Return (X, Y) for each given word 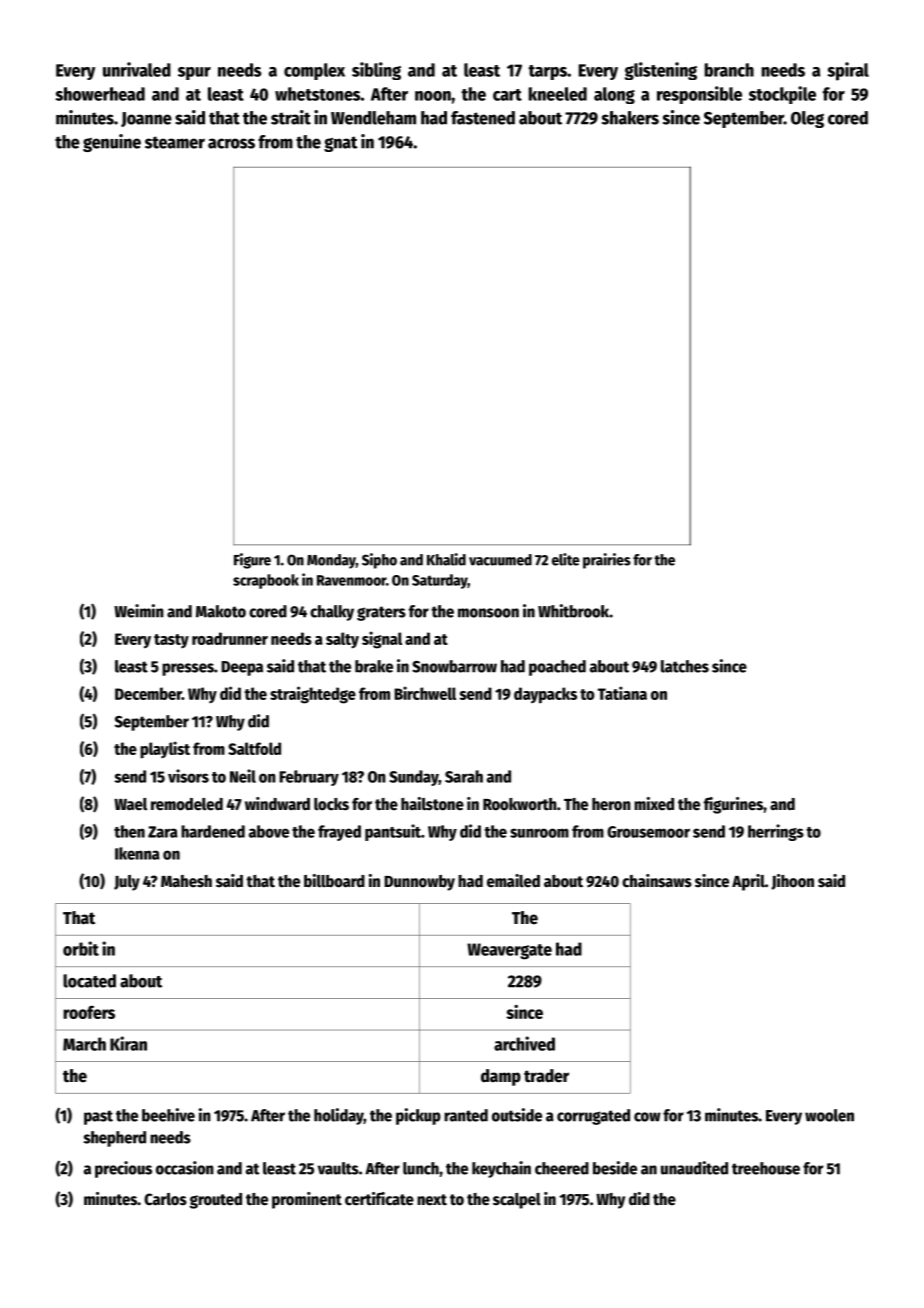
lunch (421, 1168)
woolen (829, 1115)
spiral (848, 71)
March (84, 1044)
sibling (376, 71)
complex (314, 71)
